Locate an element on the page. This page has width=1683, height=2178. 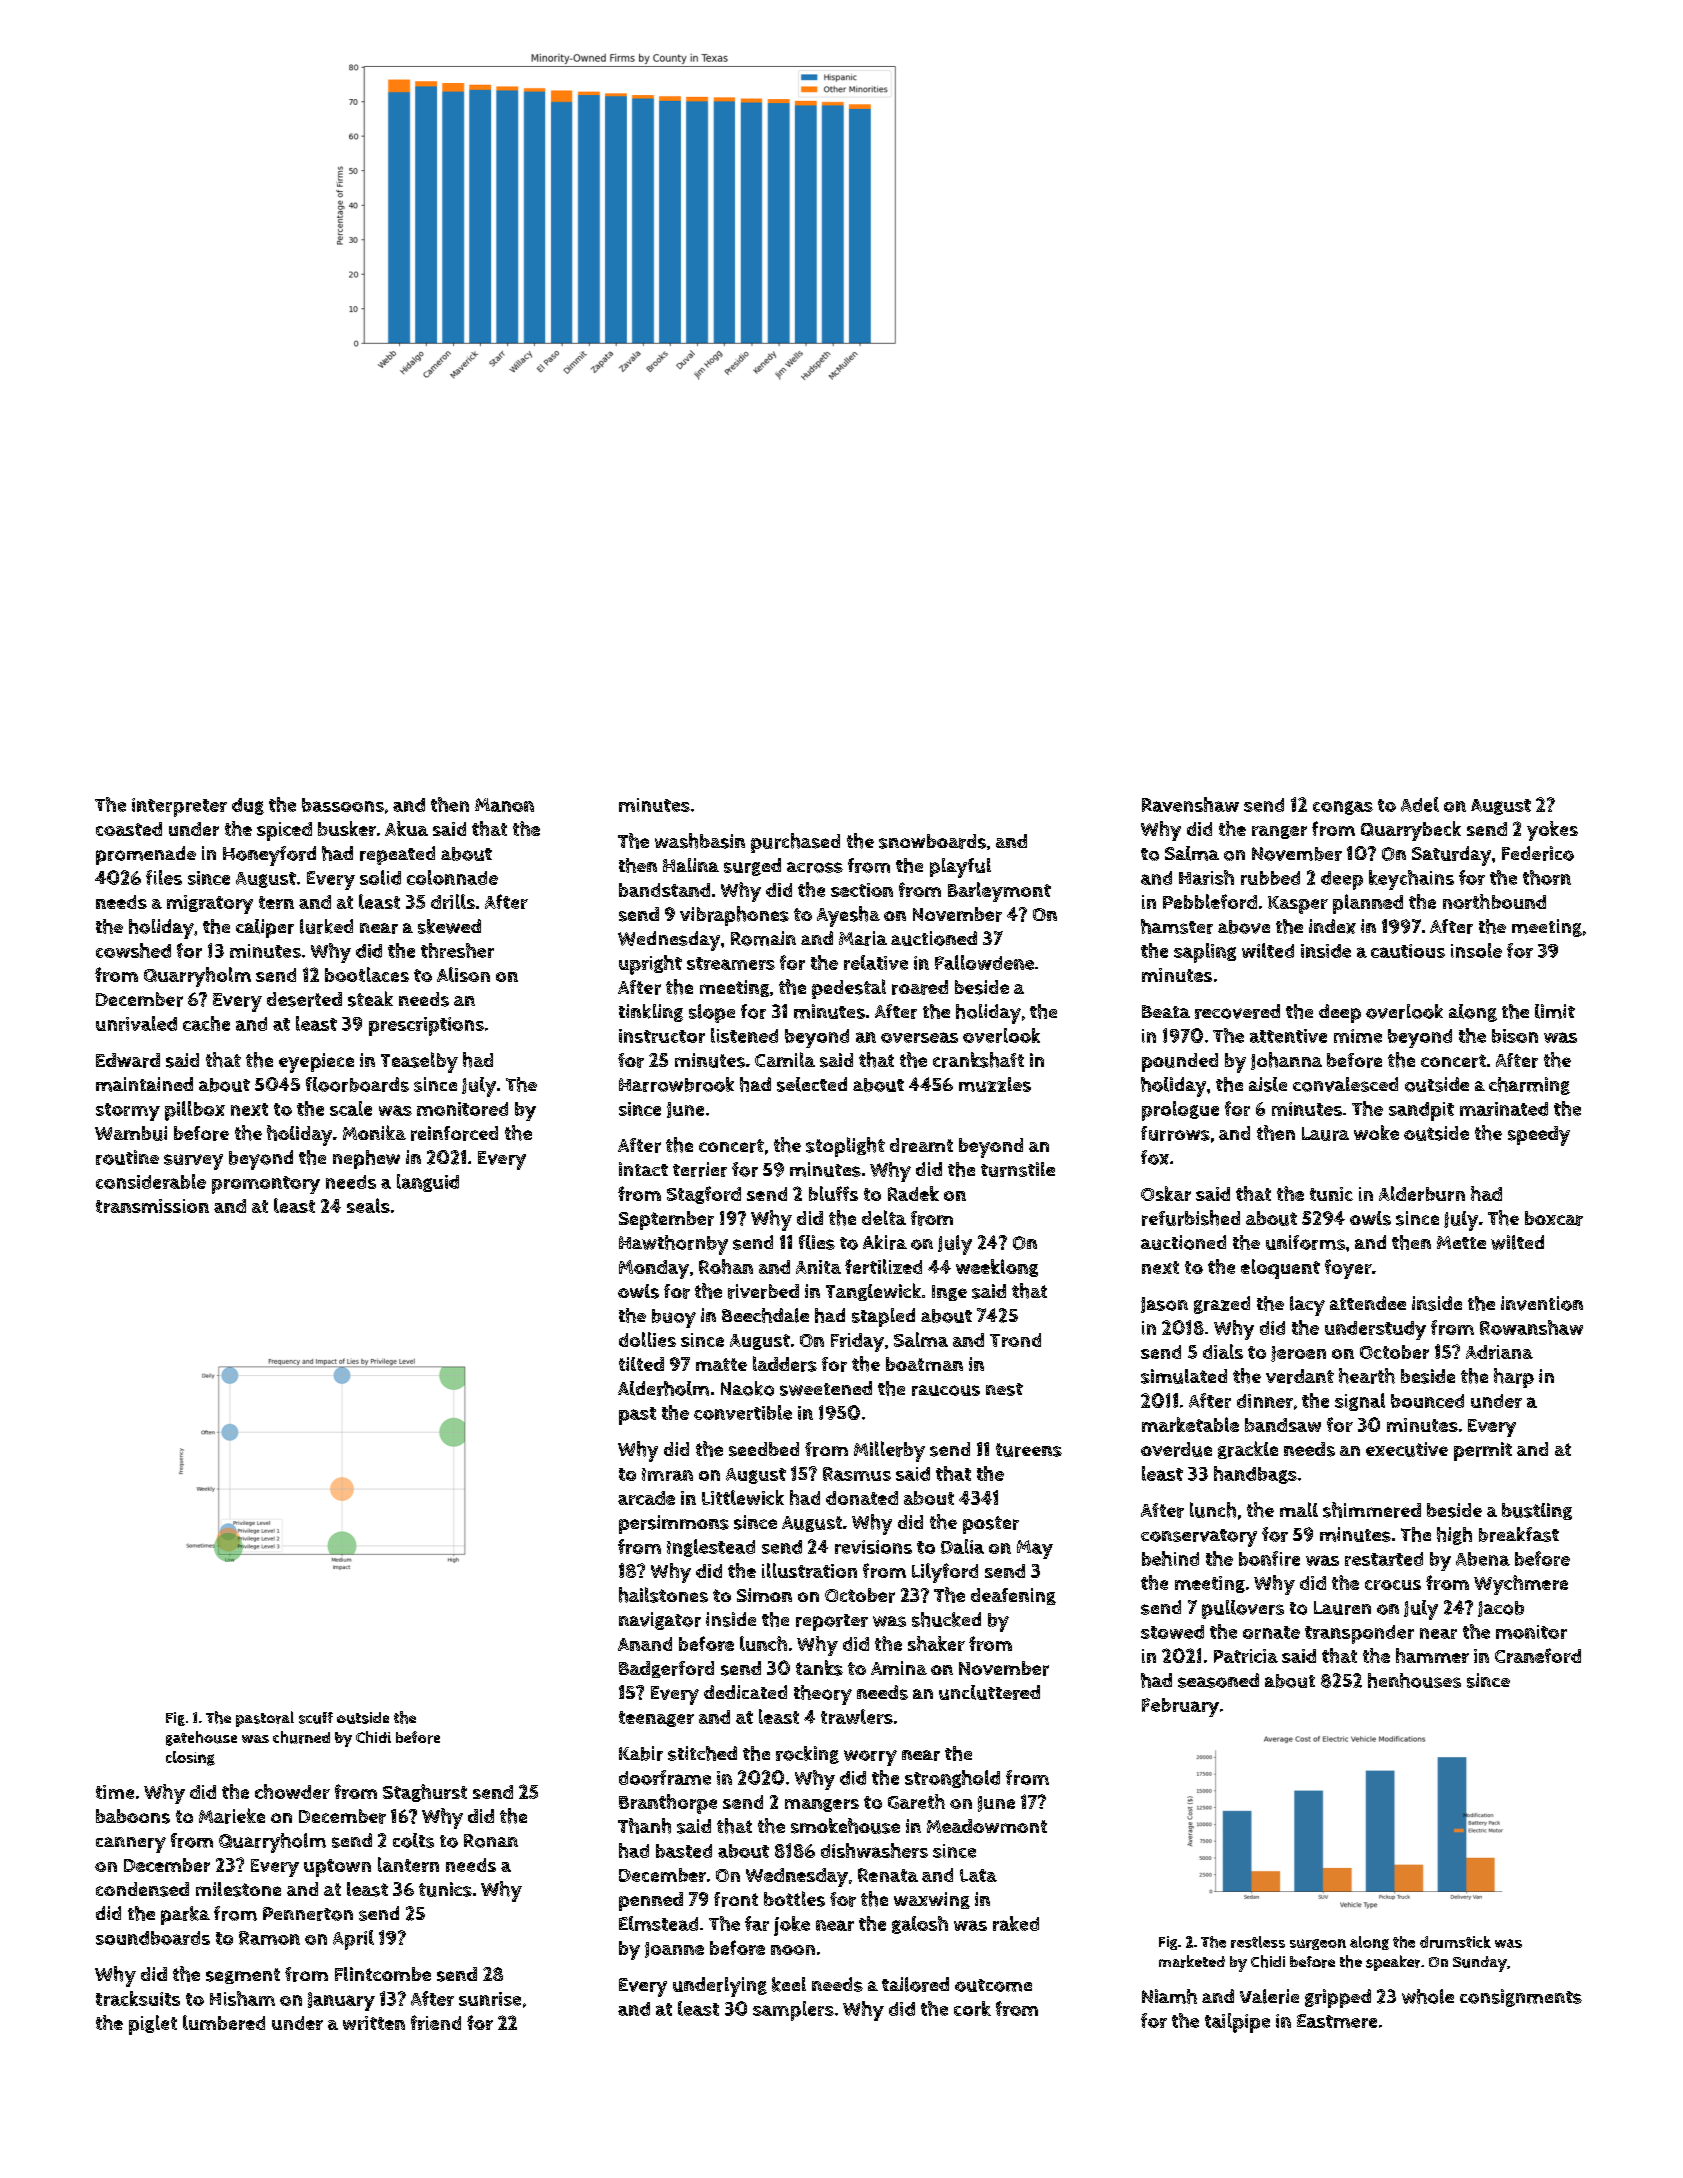
uncluttered is located at coordinates (989, 1692).
